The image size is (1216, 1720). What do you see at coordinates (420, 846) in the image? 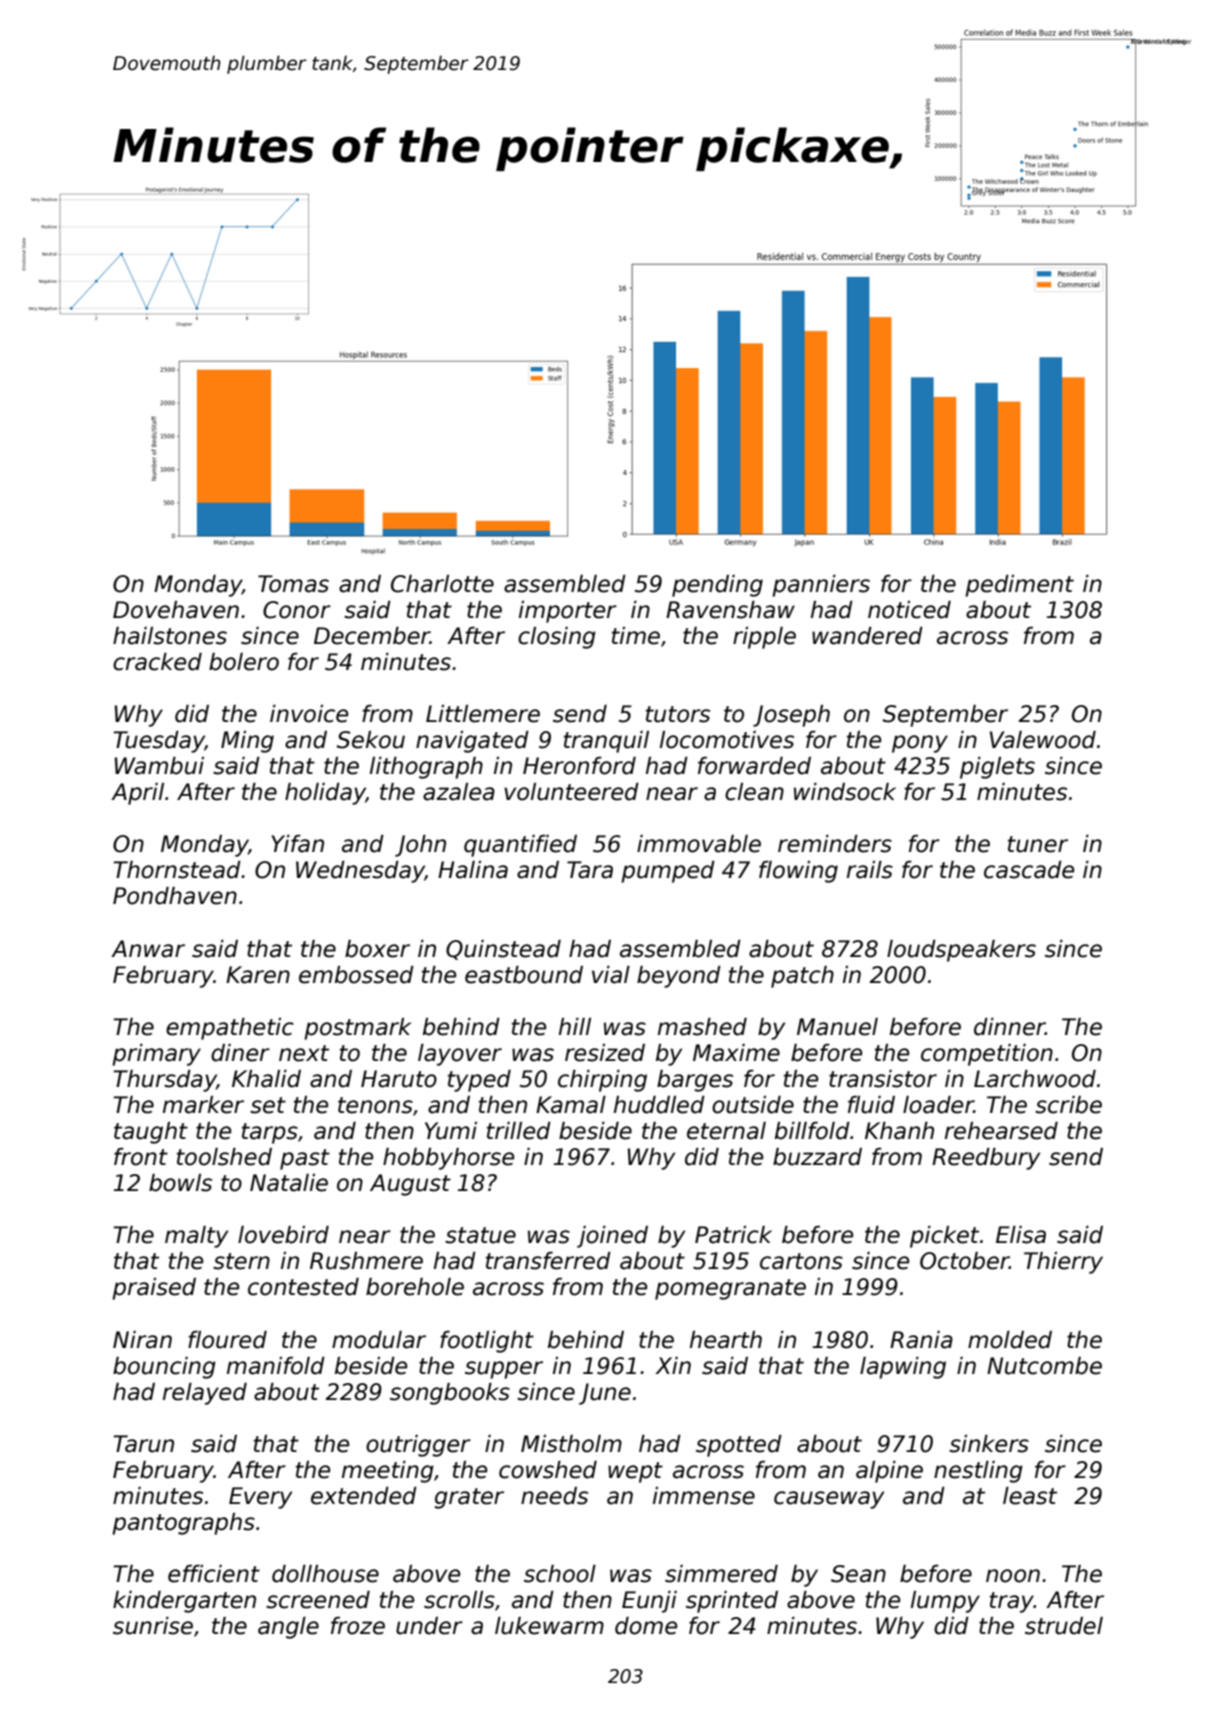
I see `John` at bounding box center [420, 846].
